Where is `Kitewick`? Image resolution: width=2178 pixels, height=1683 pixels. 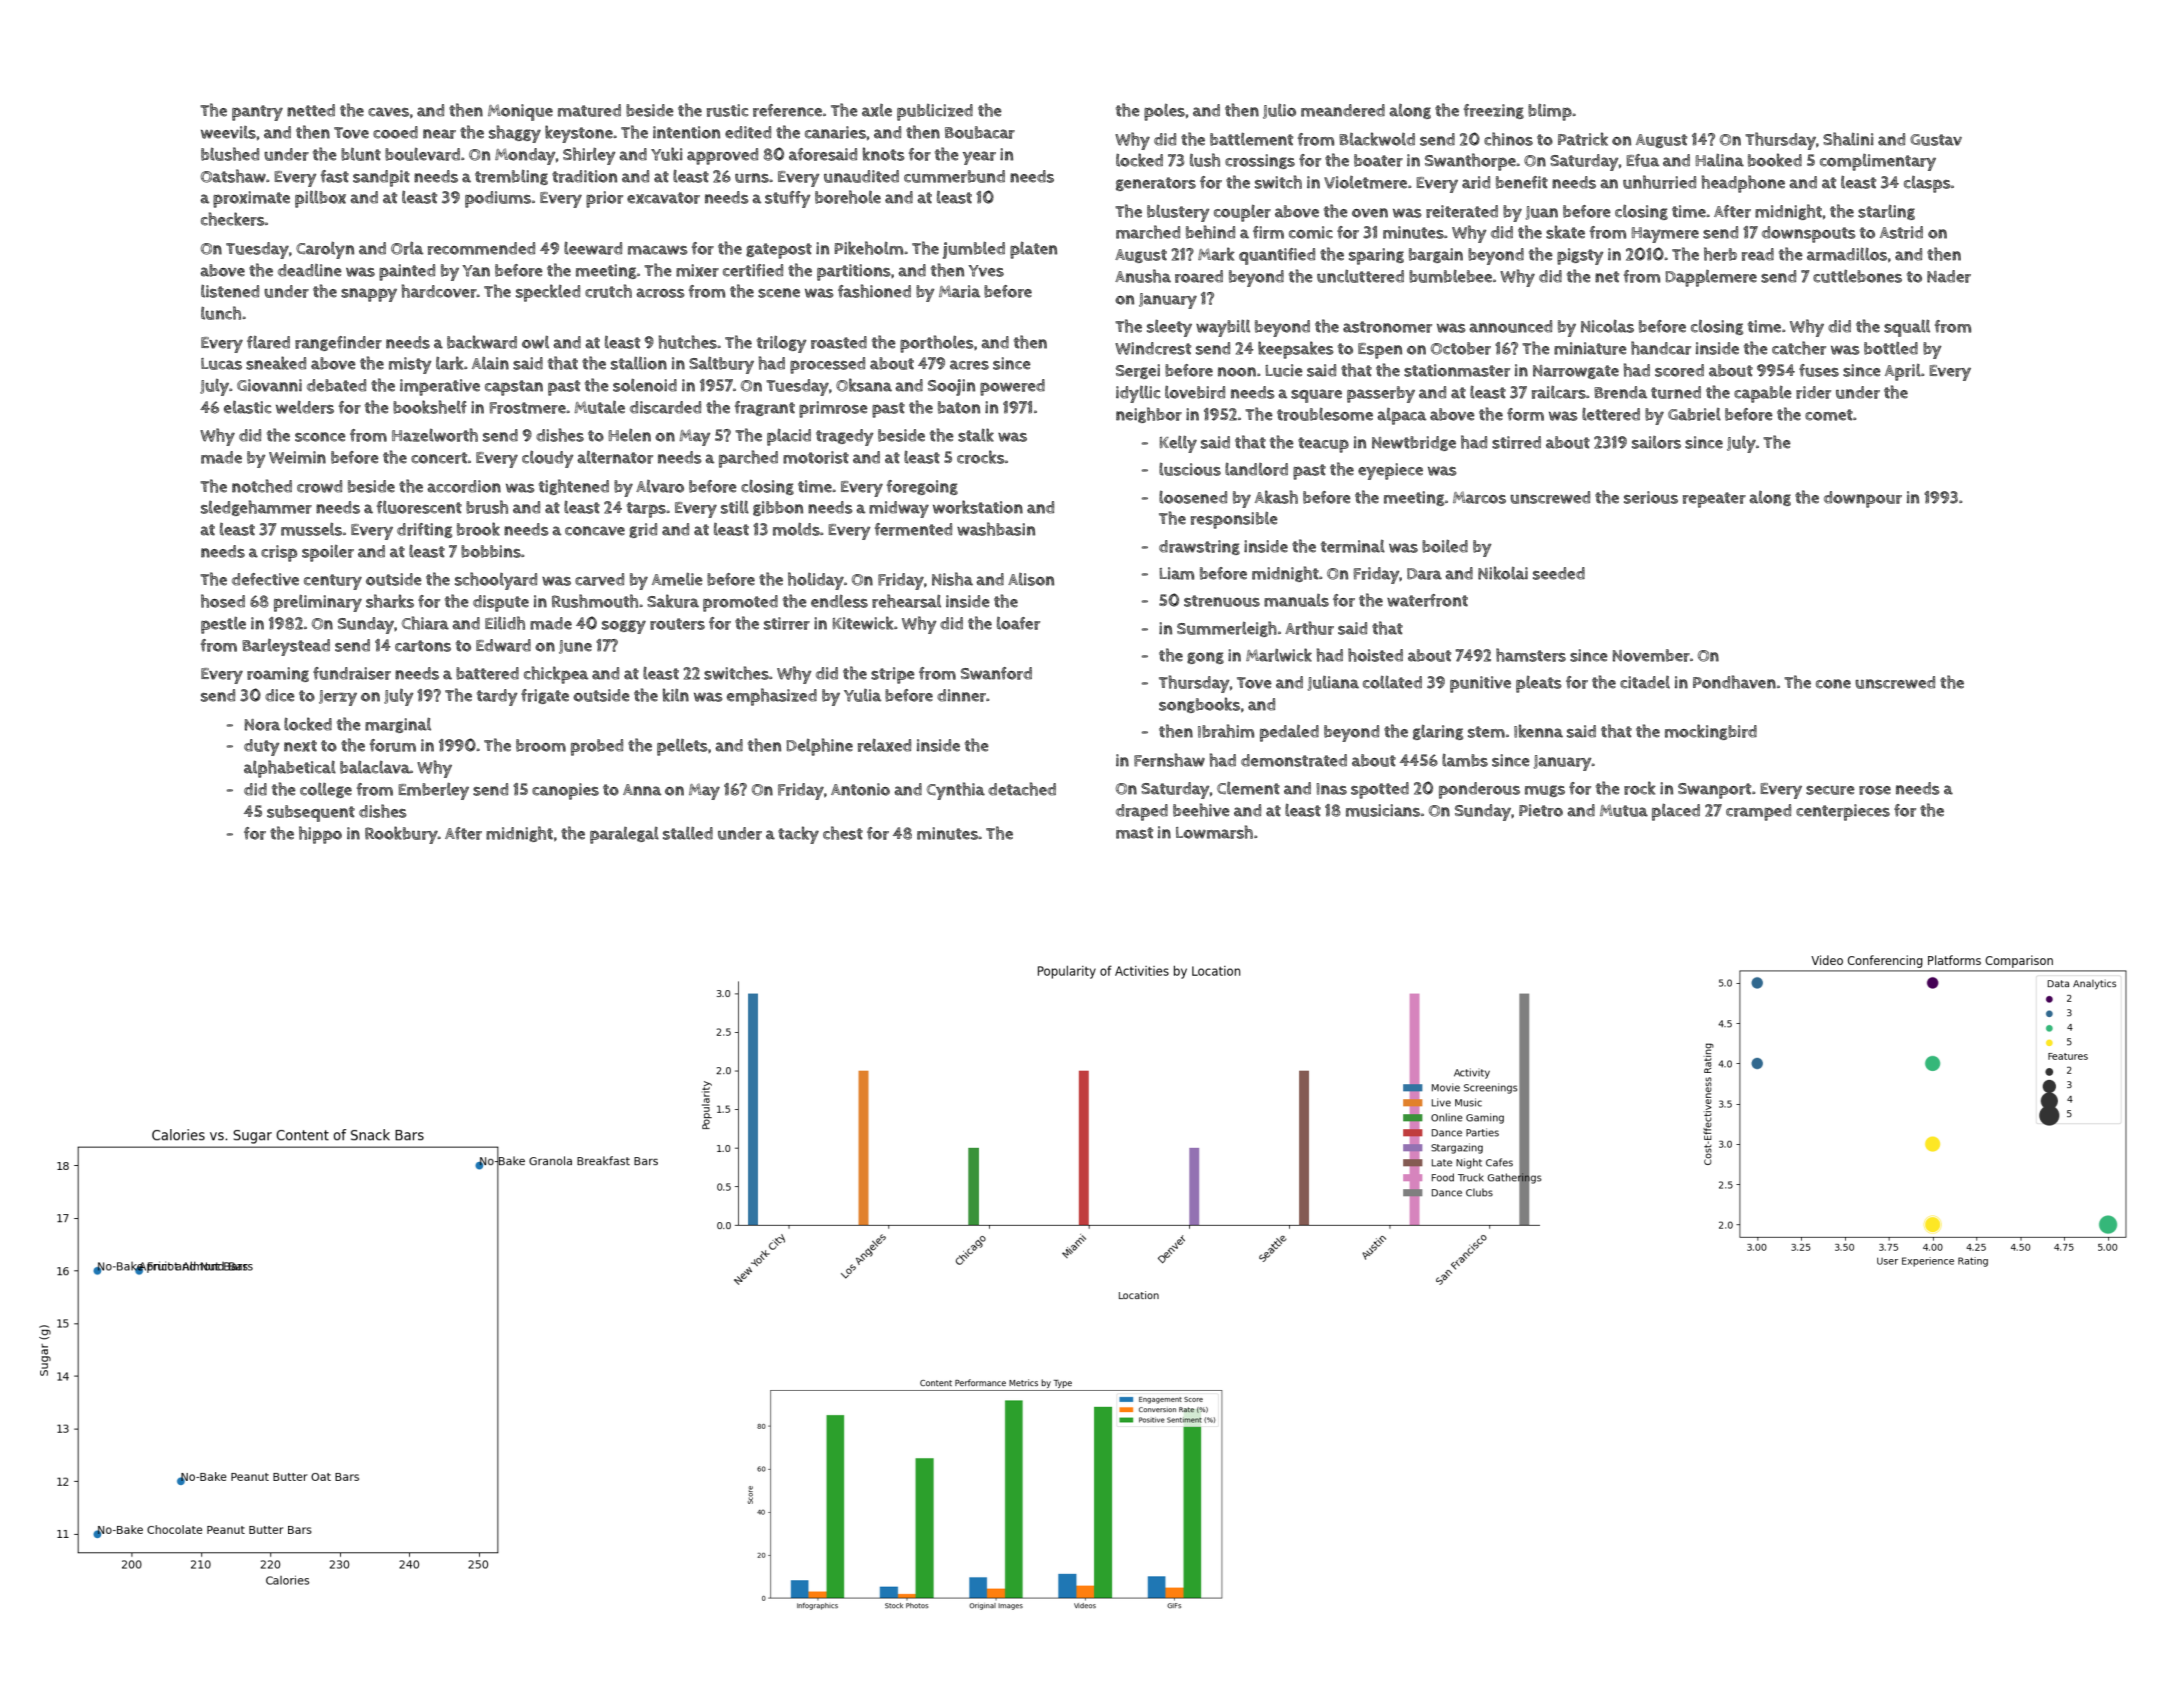
Kitewick is located at coordinates (863, 623).
